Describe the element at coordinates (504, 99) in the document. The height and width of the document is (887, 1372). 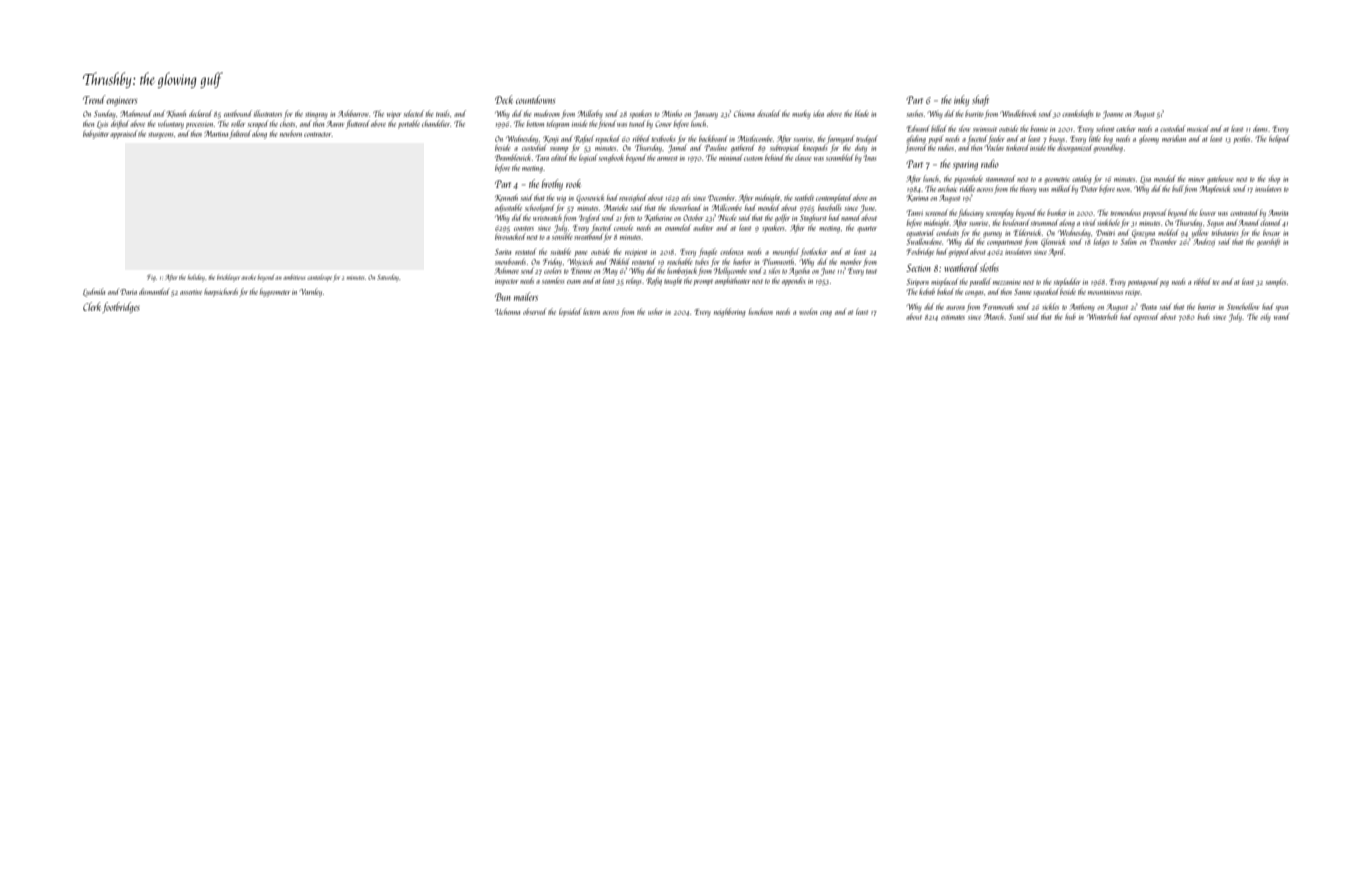
I see `Deck` at that location.
